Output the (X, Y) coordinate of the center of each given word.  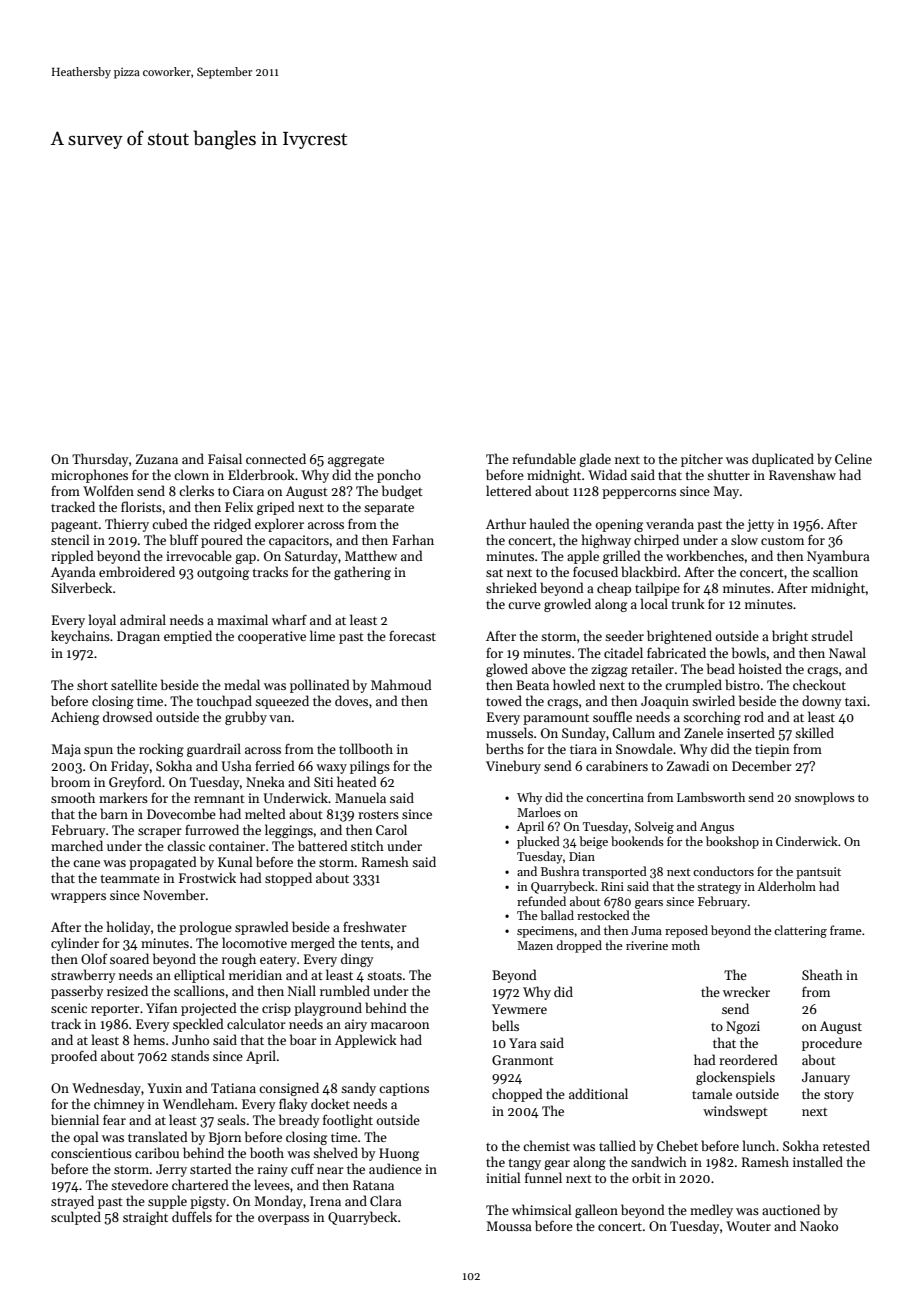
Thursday (100, 460)
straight (145, 1218)
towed (504, 700)
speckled (198, 1025)
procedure (832, 1044)
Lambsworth (711, 797)
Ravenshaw (802, 474)
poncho (399, 476)
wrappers (78, 898)
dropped (579, 946)
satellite (134, 684)
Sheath (822, 974)
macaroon (400, 1025)
